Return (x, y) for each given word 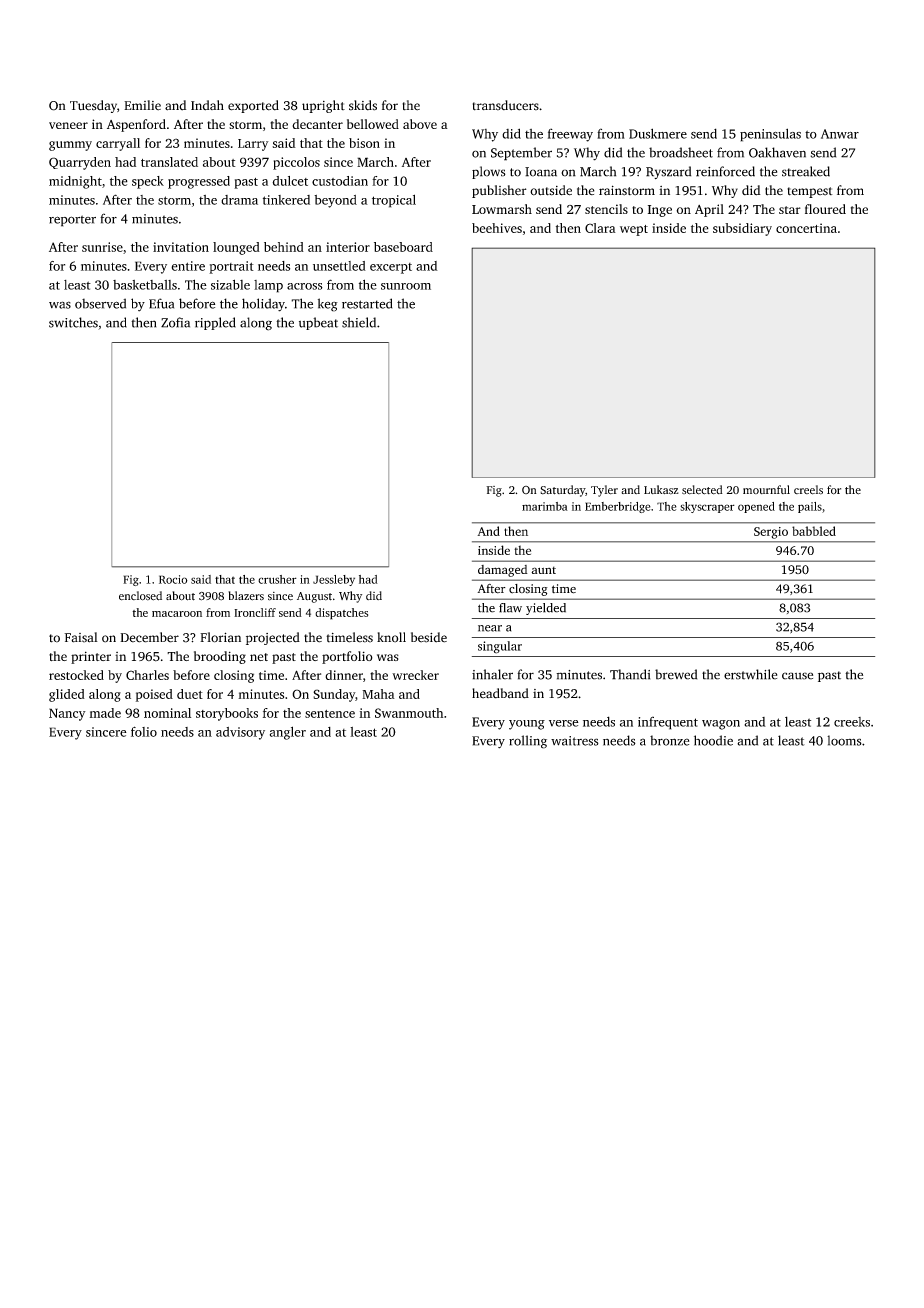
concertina (806, 228)
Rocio (173, 579)
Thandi (630, 674)
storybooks (227, 714)
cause (797, 676)
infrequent (668, 723)
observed (100, 303)
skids (363, 105)
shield (359, 322)
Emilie (142, 105)
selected (702, 490)
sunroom (406, 286)
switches (73, 322)
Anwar (840, 134)
